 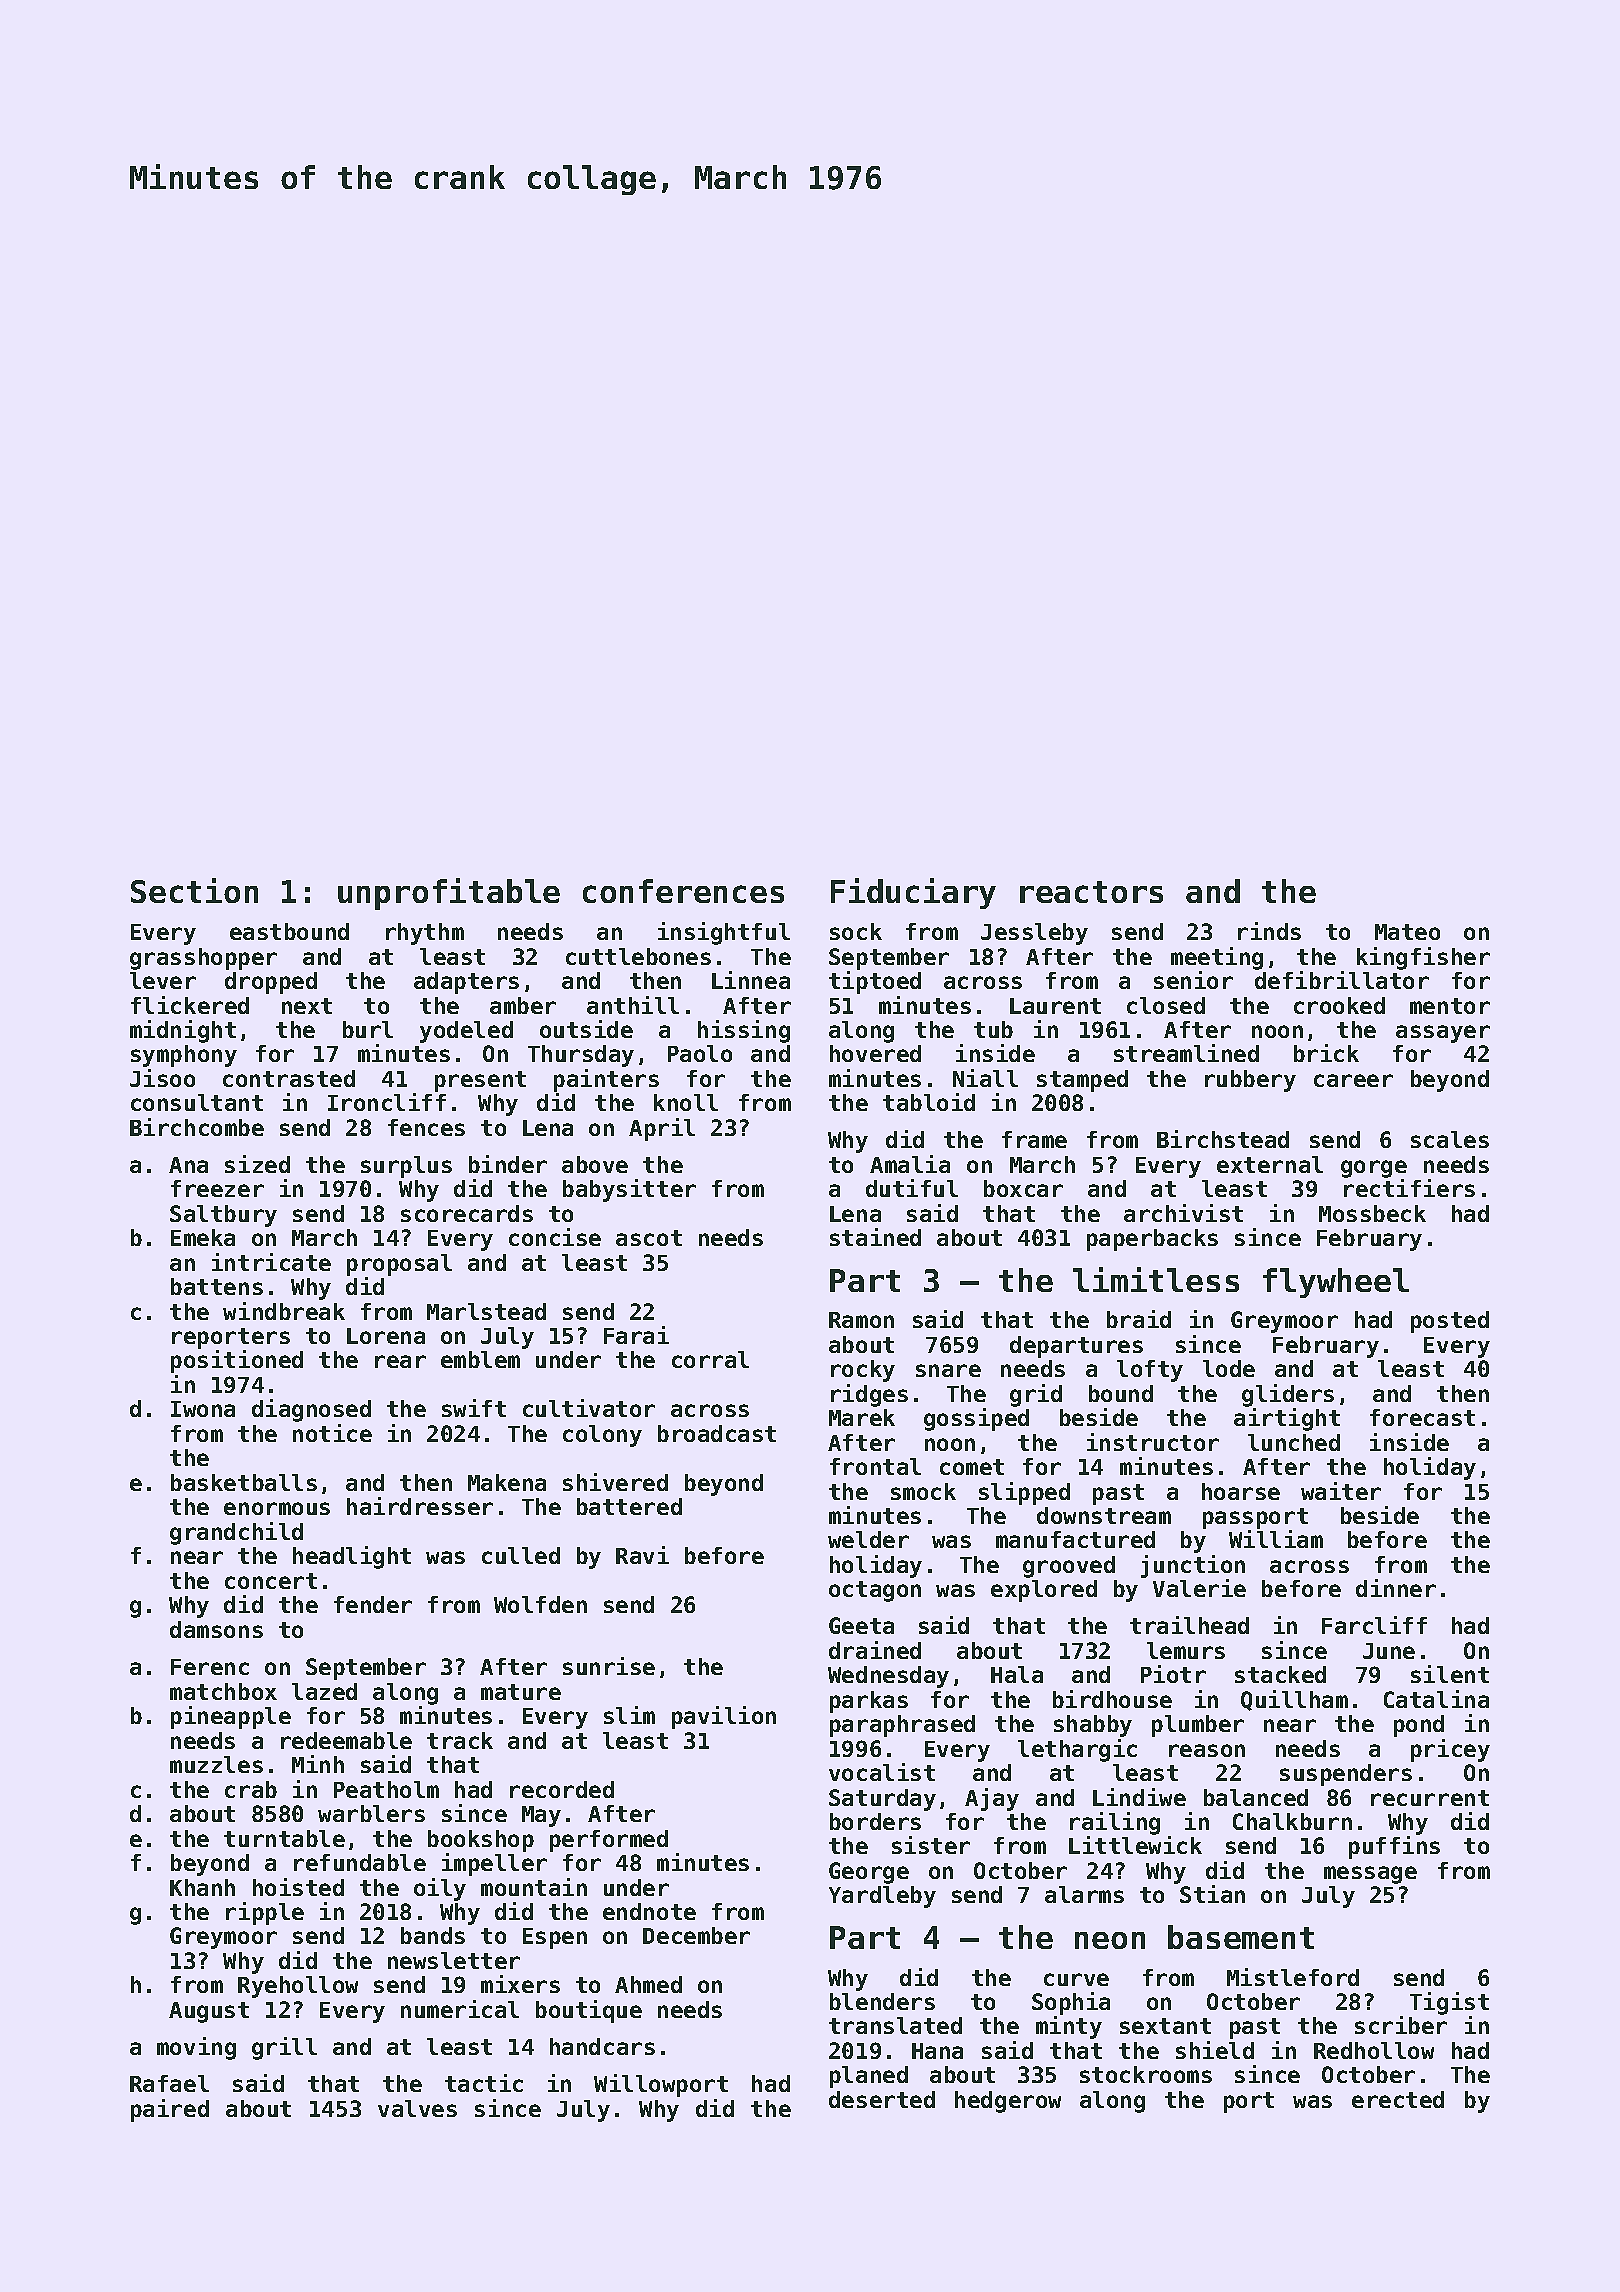 I want to click on Makena, so click(x=507, y=1482).
